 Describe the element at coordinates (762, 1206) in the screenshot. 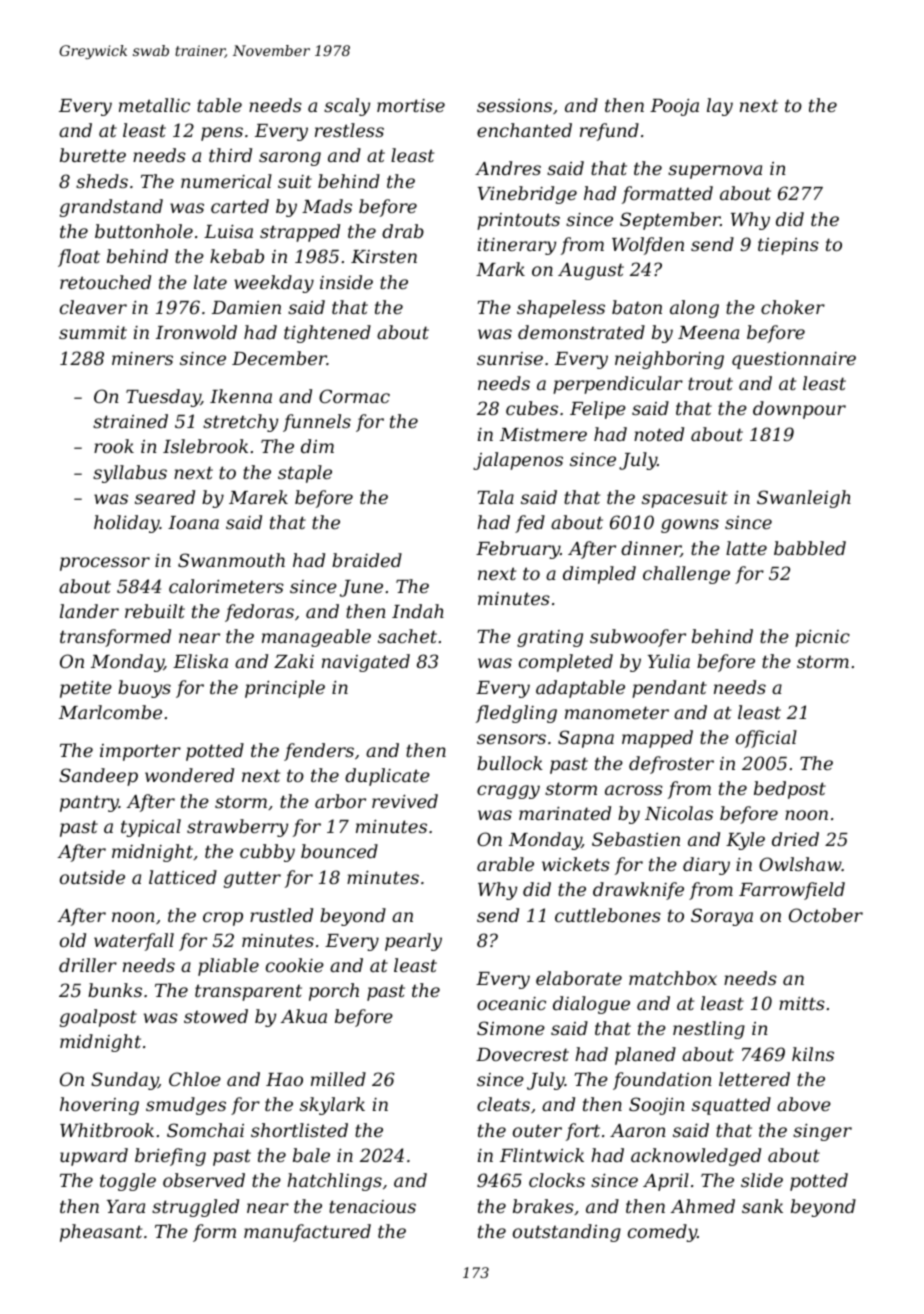

I see `sank` at that location.
